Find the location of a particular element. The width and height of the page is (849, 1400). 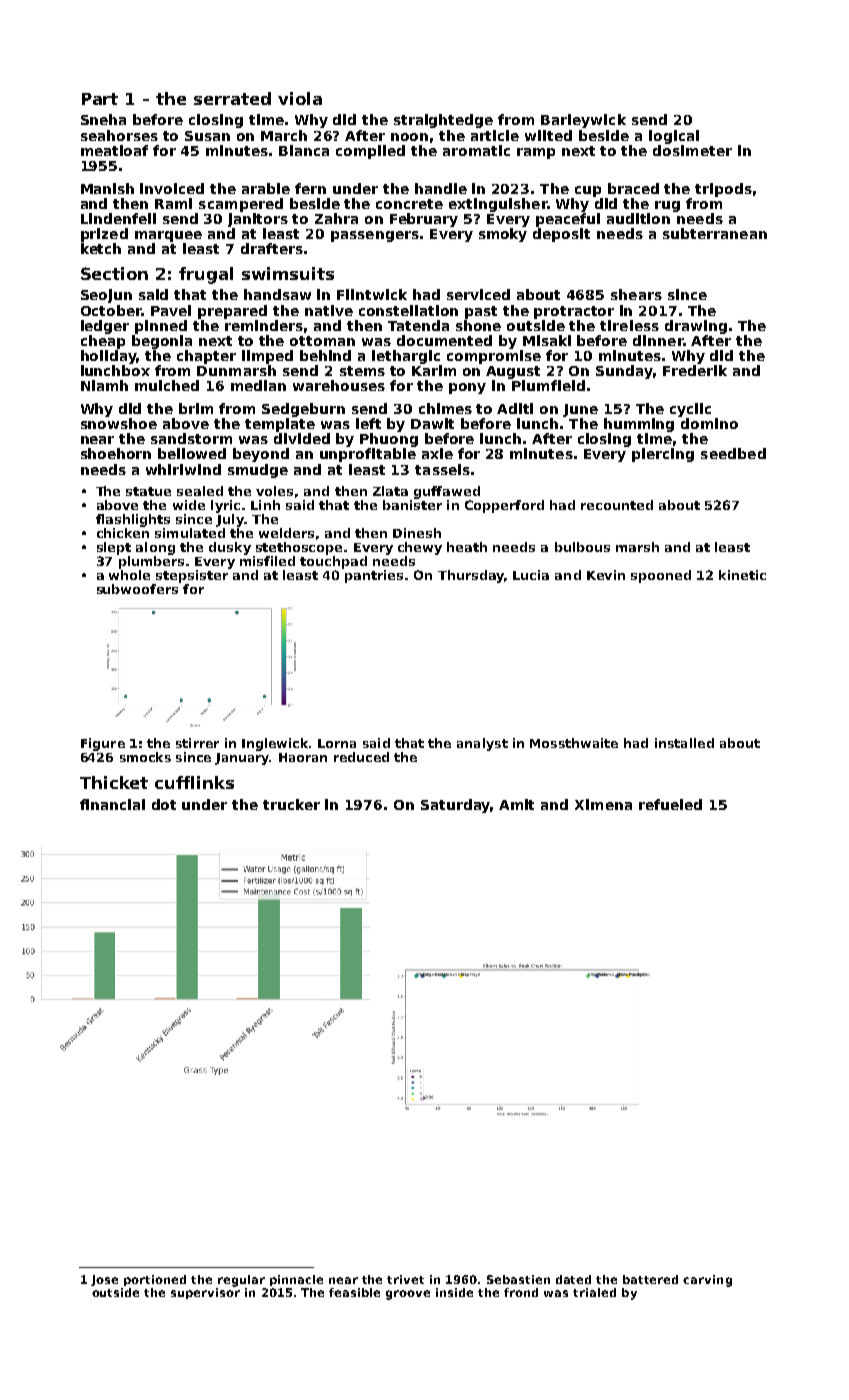

straightedge is located at coordinates (443, 121).
